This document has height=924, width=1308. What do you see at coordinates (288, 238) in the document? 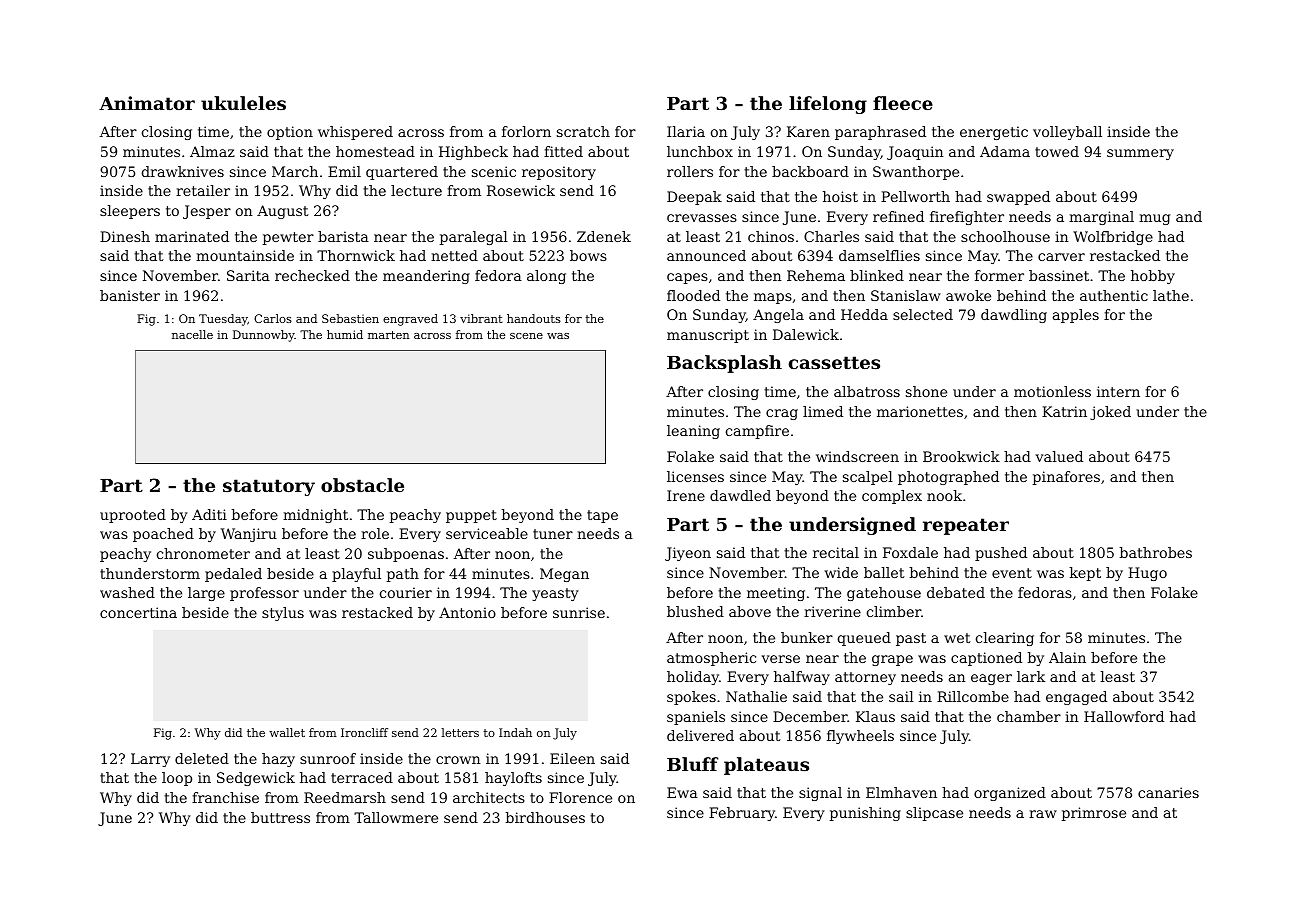
I see `pewter` at bounding box center [288, 238].
